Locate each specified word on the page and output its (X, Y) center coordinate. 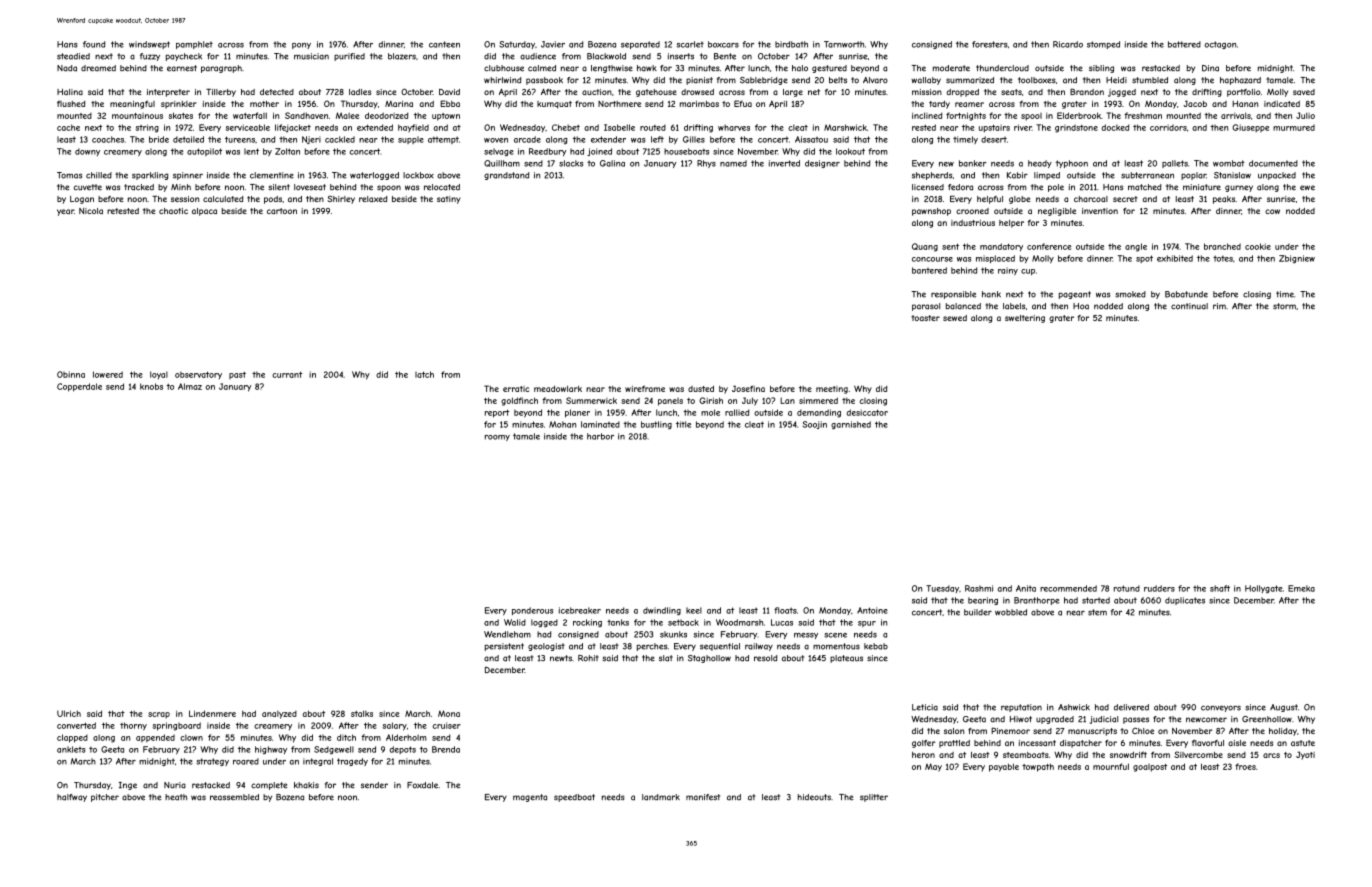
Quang (925, 247)
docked (1115, 127)
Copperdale (79, 387)
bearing (983, 601)
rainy (1008, 271)
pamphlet (194, 45)
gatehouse (656, 93)
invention (1100, 211)
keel (694, 610)
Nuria (175, 785)
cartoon (282, 211)
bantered (929, 270)
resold (765, 658)
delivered (1131, 707)
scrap (159, 715)
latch (424, 374)
